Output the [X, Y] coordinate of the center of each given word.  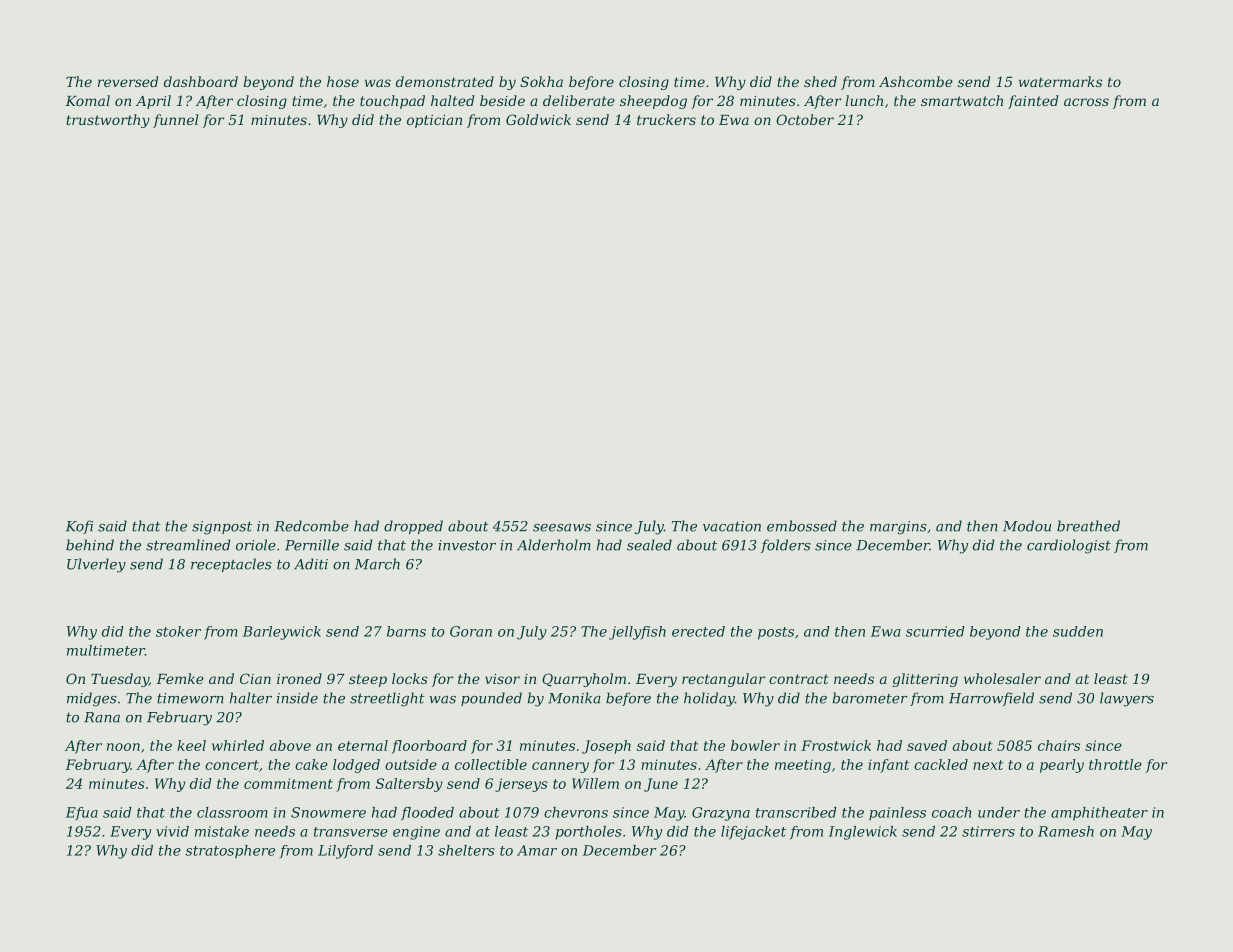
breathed [1088, 526]
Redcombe [311, 526]
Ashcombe [916, 81]
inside [297, 698]
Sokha [541, 81]
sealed [649, 545]
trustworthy [108, 121]
